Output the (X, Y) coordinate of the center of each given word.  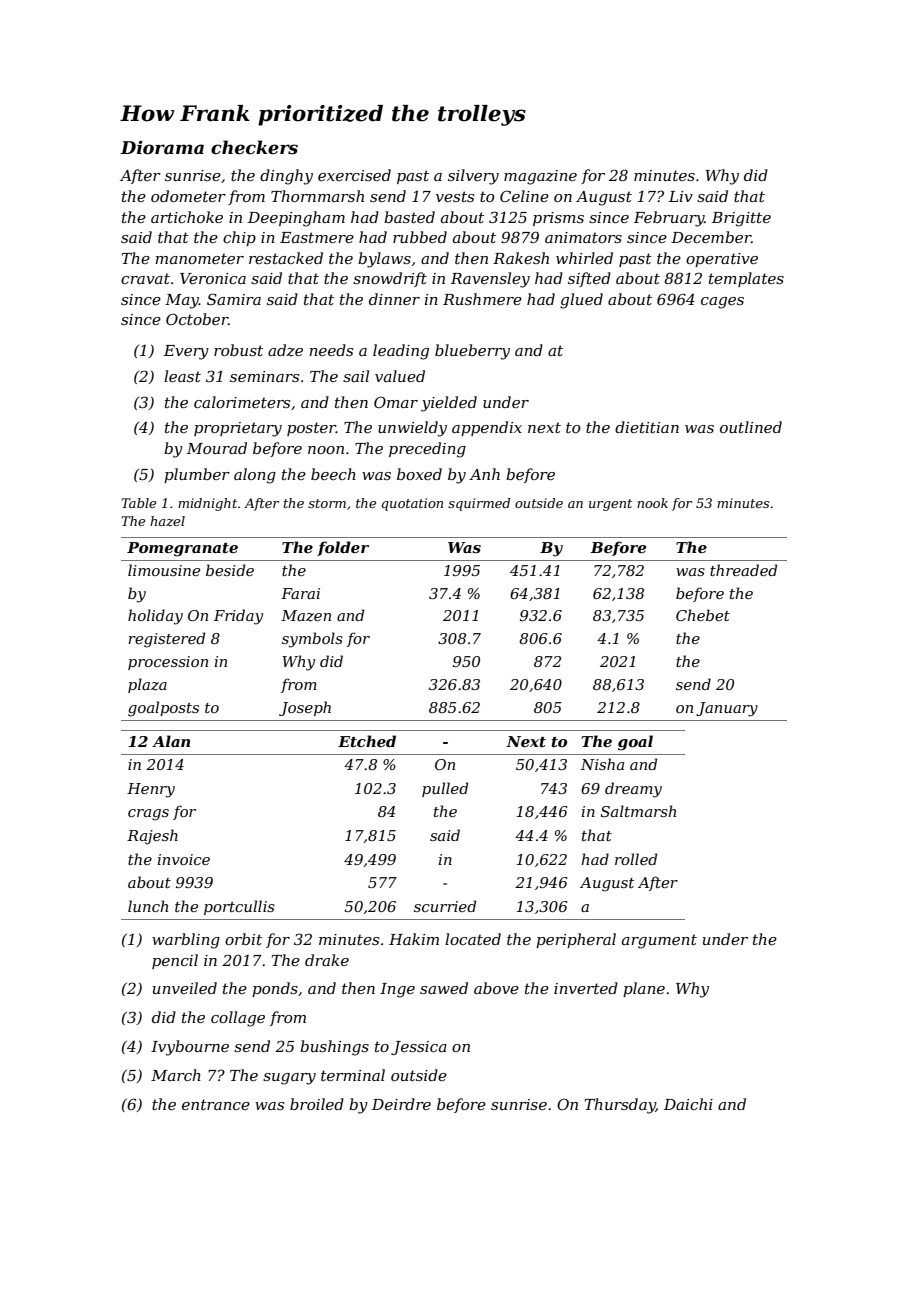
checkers (254, 147)
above (496, 988)
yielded (449, 404)
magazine (540, 177)
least (182, 376)
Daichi (688, 1104)
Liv (681, 196)
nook (652, 503)
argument (659, 941)
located (473, 939)
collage (238, 1019)
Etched (367, 741)
